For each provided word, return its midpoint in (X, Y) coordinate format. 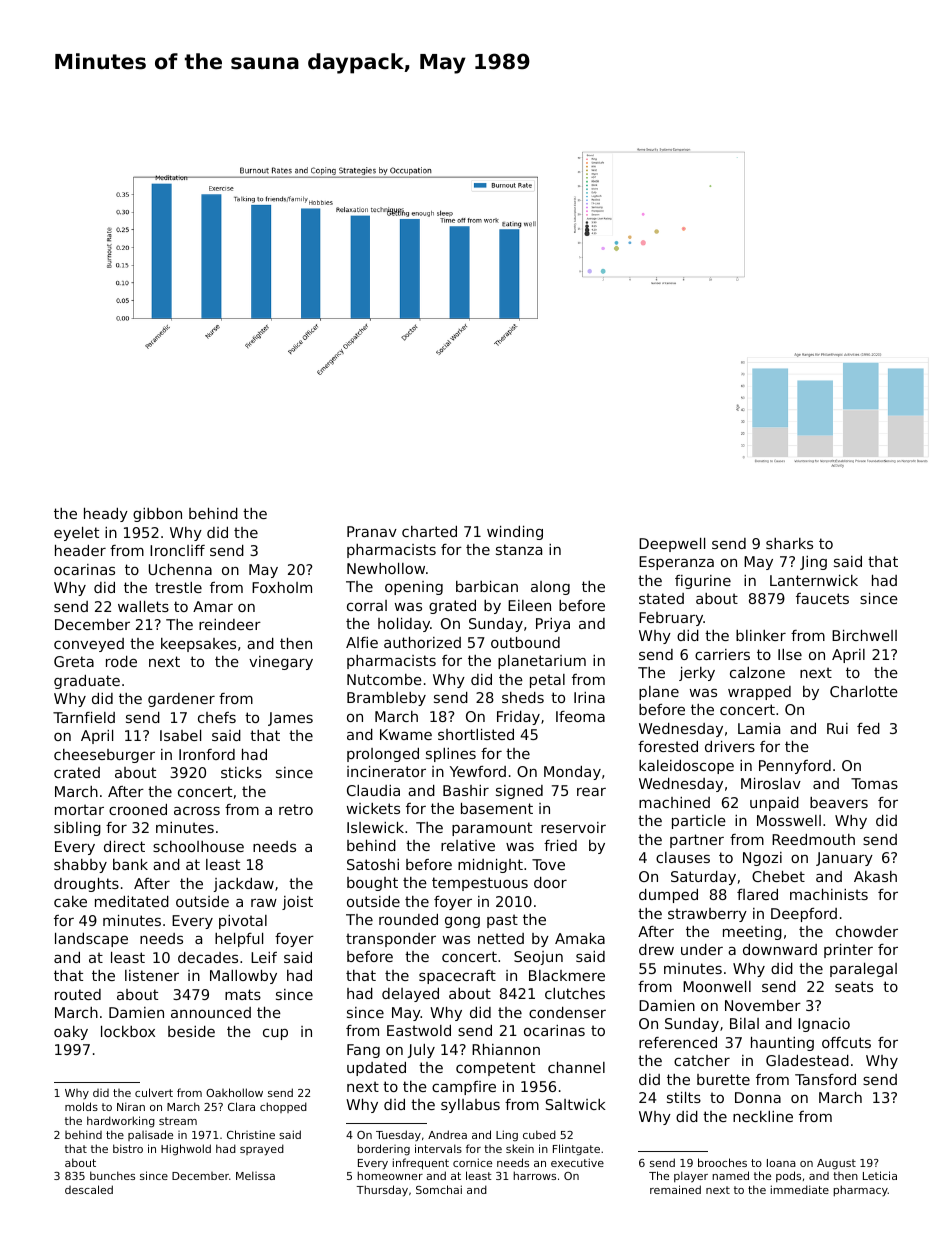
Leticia (880, 1175)
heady (106, 515)
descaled (89, 1189)
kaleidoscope (686, 767)
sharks (789, 543)
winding (515, 533)
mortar (79, 809)
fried (560, 845)
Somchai (439, 1189)
